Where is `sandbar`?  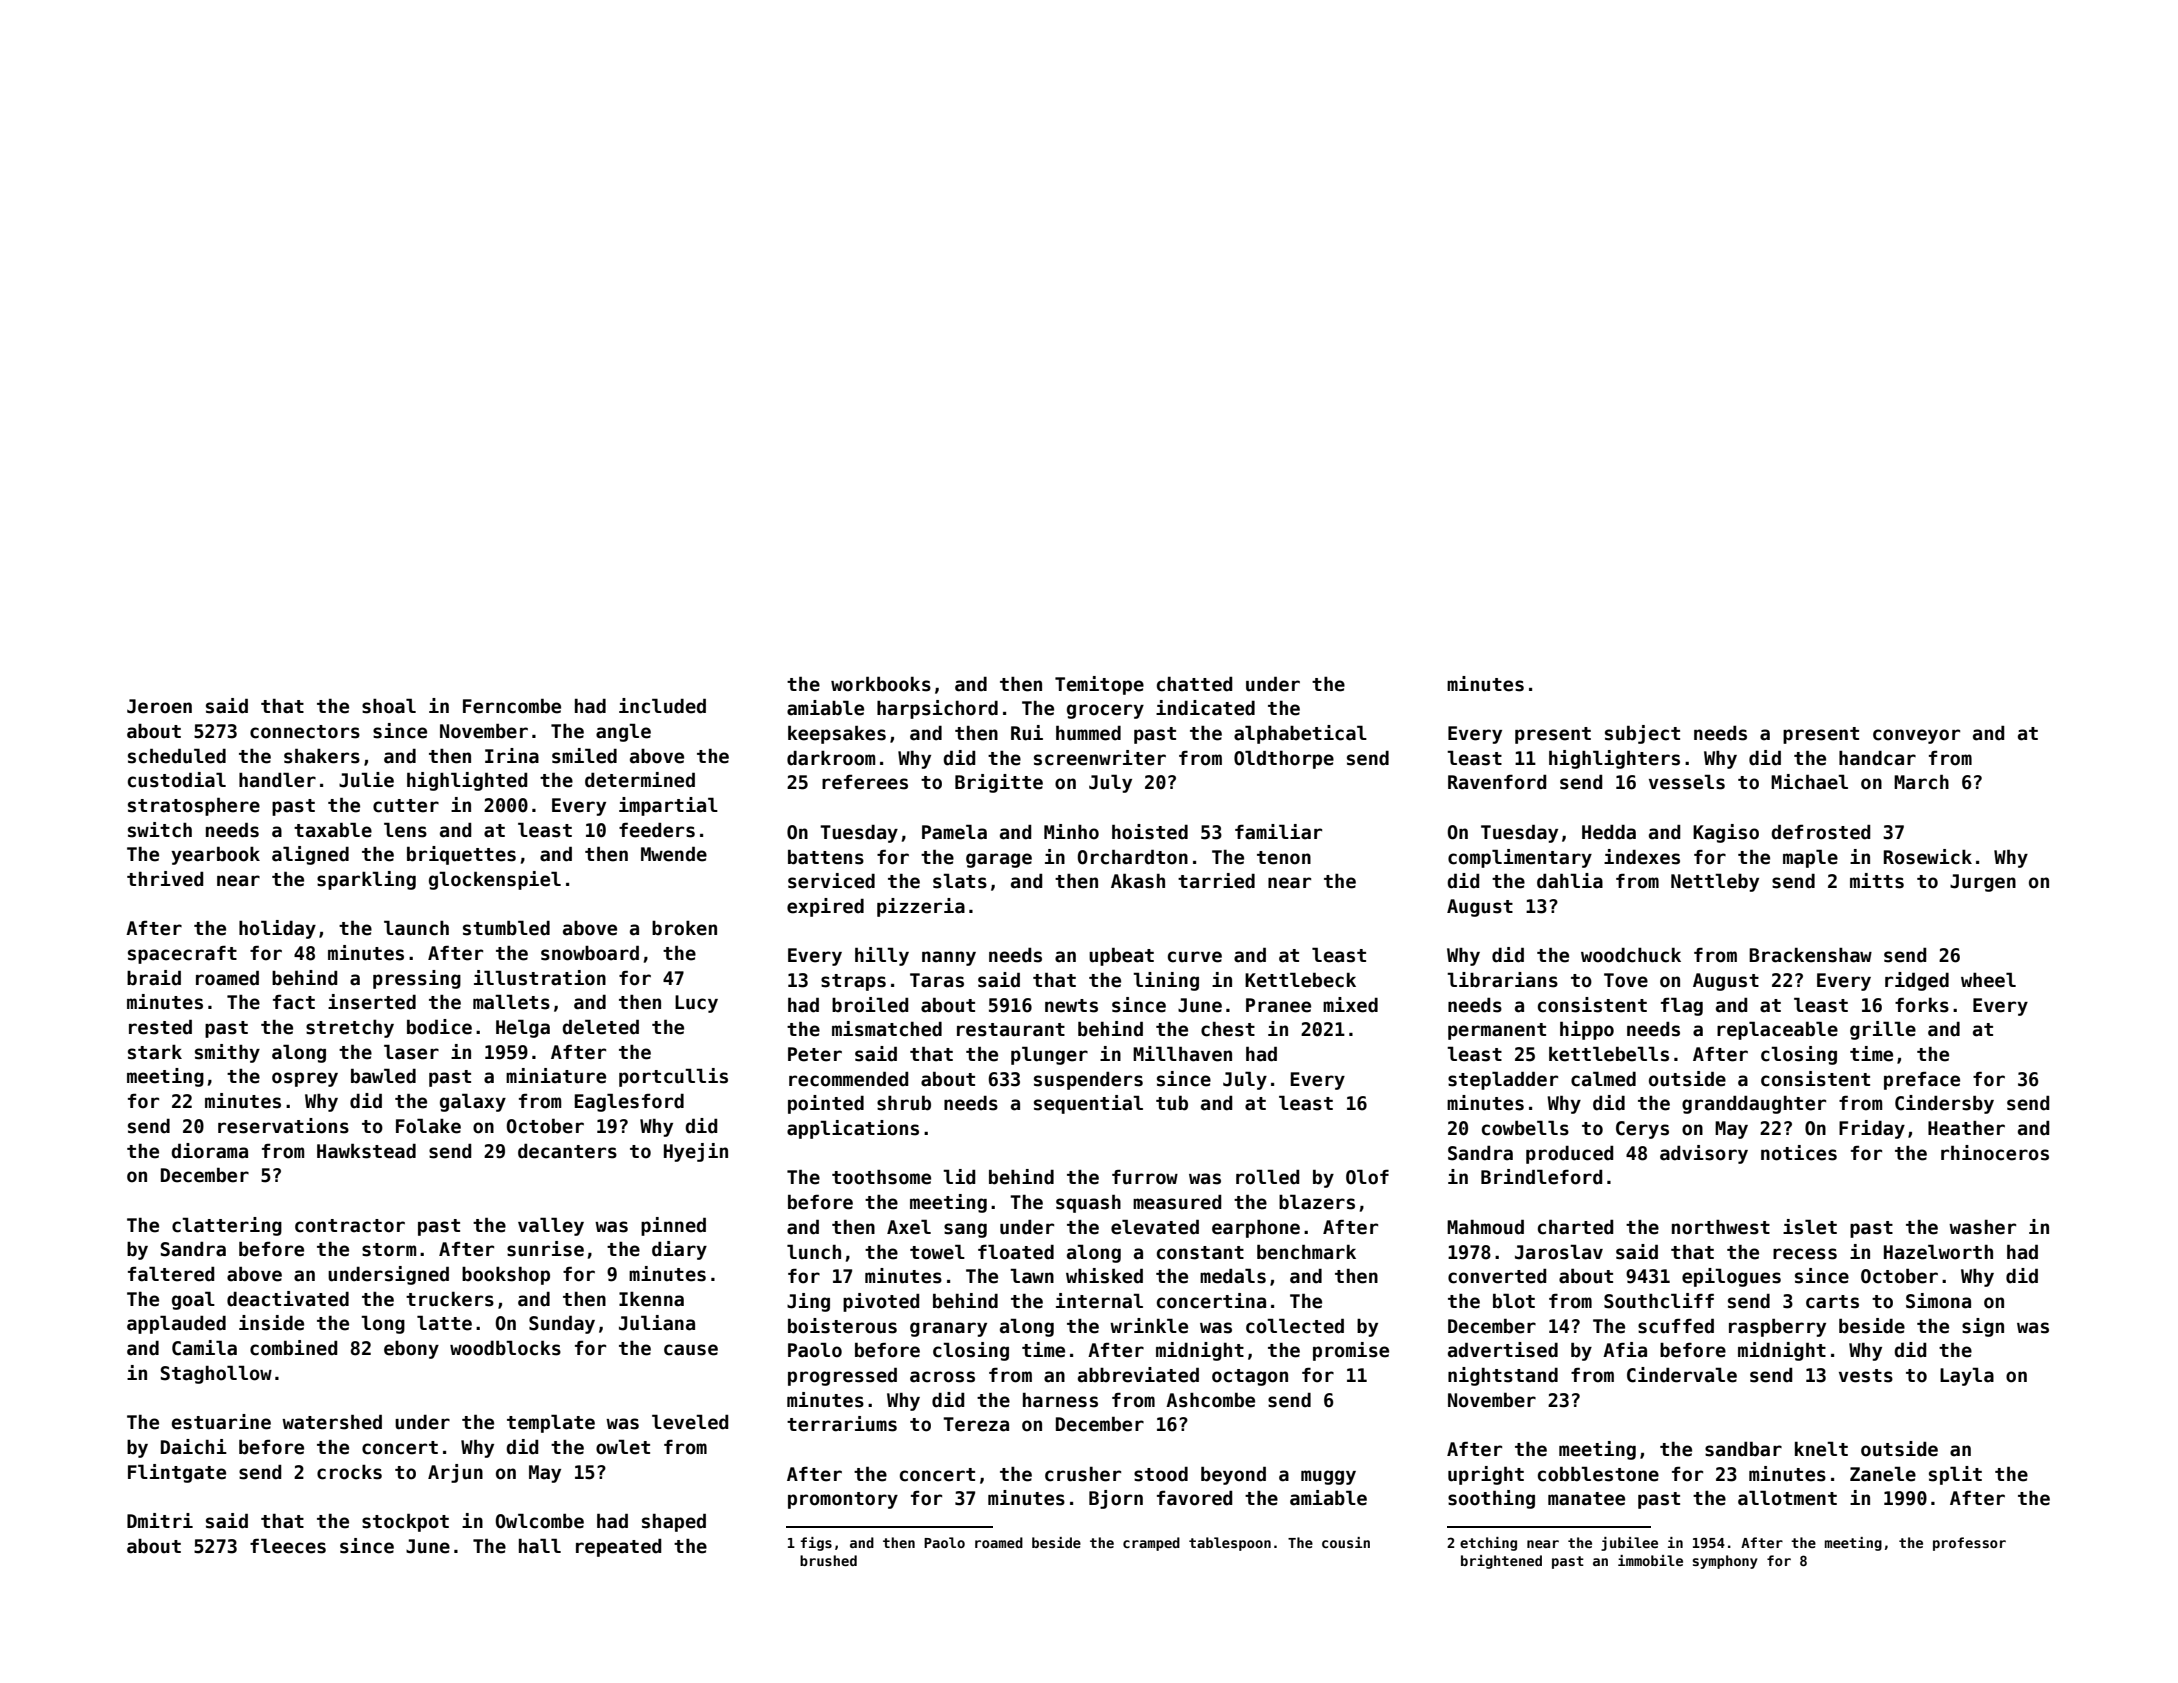
sandbar is located at coordinates (1743, 1449).
